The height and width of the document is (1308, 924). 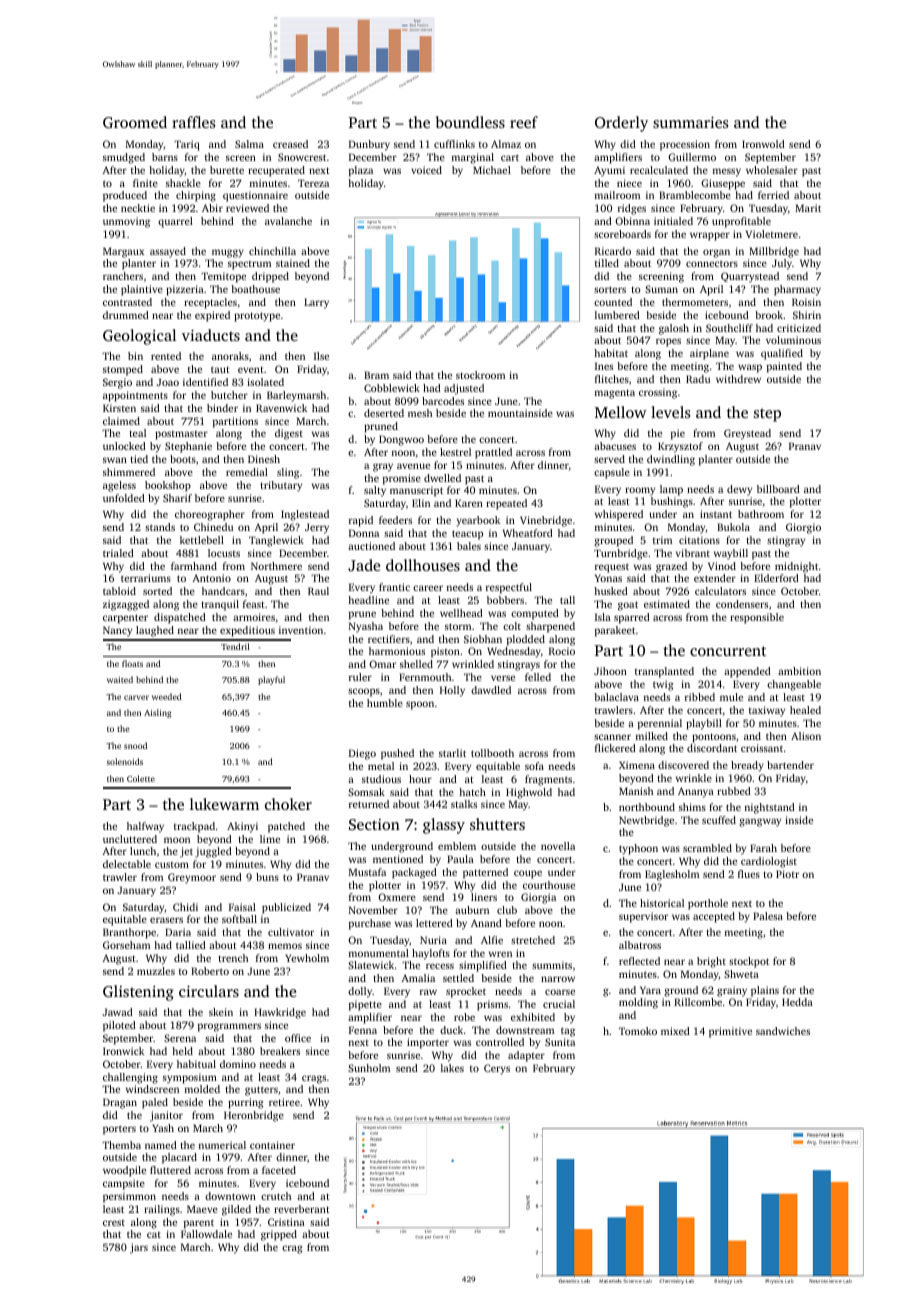 I want to click on reef, so click(x=524, y=122).
